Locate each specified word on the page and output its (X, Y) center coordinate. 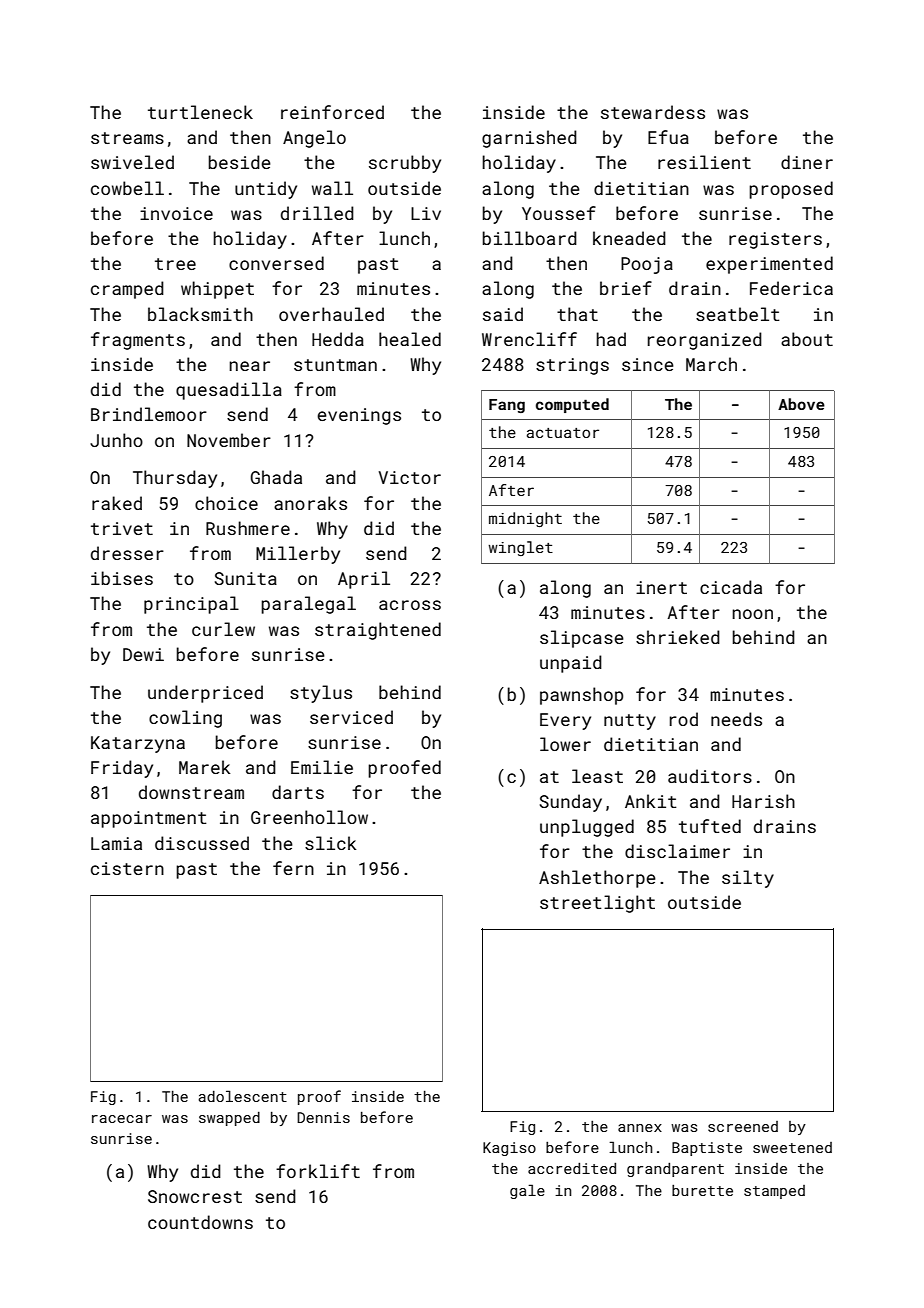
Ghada (276, 477)
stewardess (653, 112)
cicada (731, 587)
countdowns (200, 1222)
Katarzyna (138, 744)
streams (127, 138)
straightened (378, 631)
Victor (410, 477)
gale (527, 1191)
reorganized (705, 341)
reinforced (332, 112)
